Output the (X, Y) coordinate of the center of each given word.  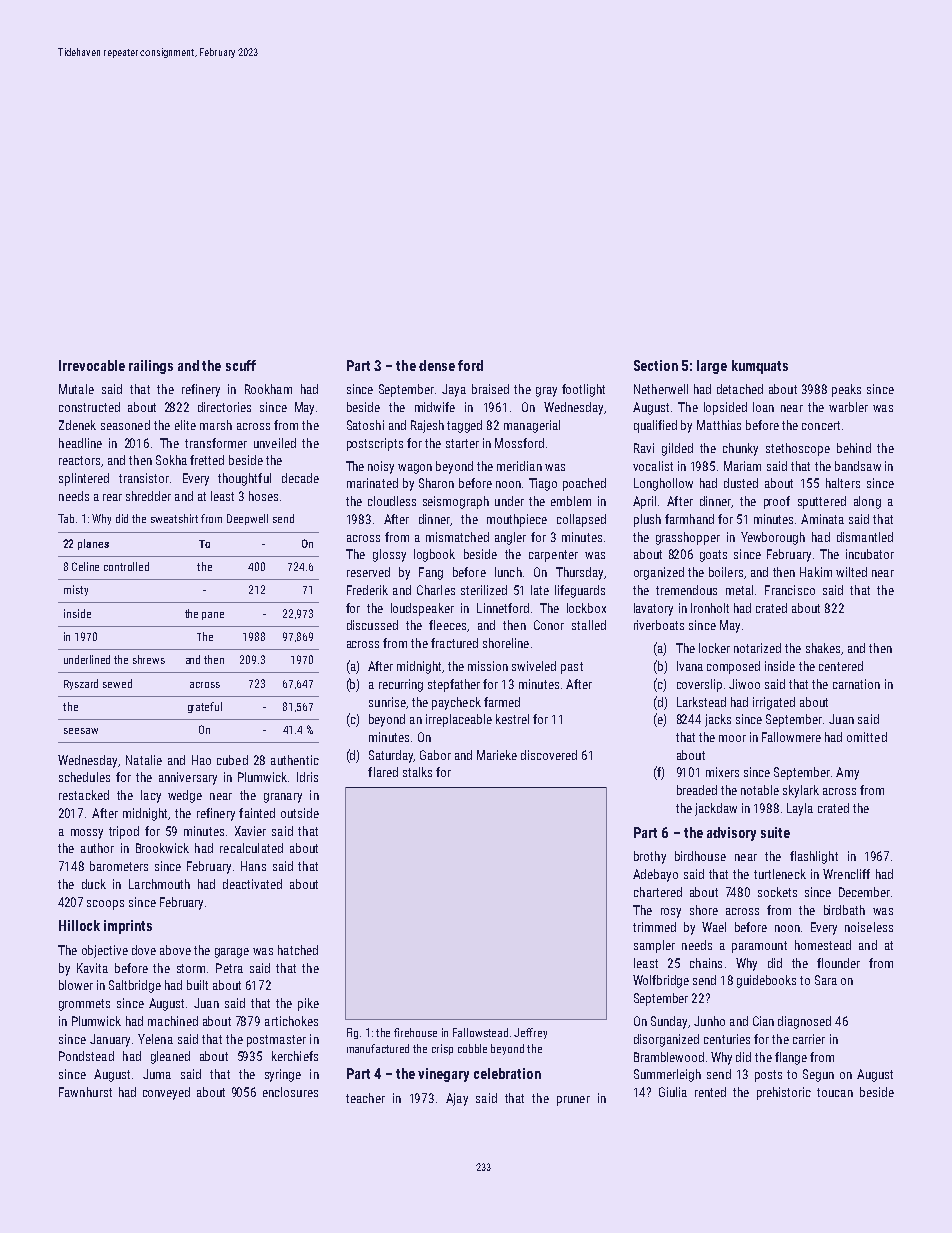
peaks (846, 390)
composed (733, 667)
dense (437, 365)
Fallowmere (791, 737)
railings (151, 367)
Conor (549, 625)
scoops (105, 905)
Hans (253, 866)
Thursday (579, 573)
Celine (85, 566)
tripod (124, 832)
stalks (417, 772)
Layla (800, 809)
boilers (726, 572)
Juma (157, 1074)
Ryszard (81, 684)
